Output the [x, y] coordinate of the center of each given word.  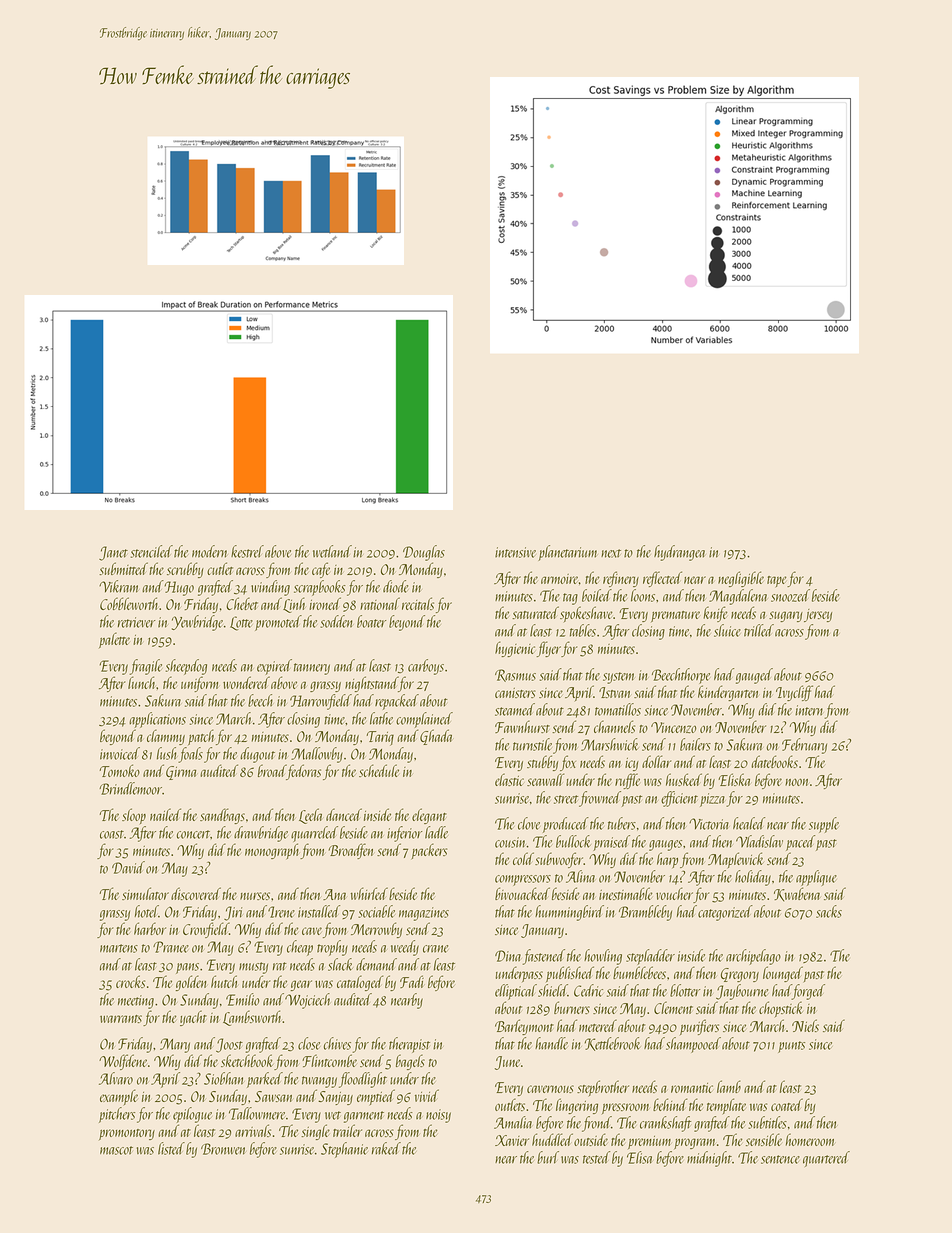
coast [112, 834]
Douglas [424, 553]
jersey [818, 615]
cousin [511, 842]
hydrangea [679, 553]
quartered [826, 1159]
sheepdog [186, 667]
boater [371, 621]
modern [209, 551]
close [309, 1043]
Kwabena [797, 894]
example [119, 1097]
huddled [552, 1139]
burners [572, 1007]
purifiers [699, 1027]
